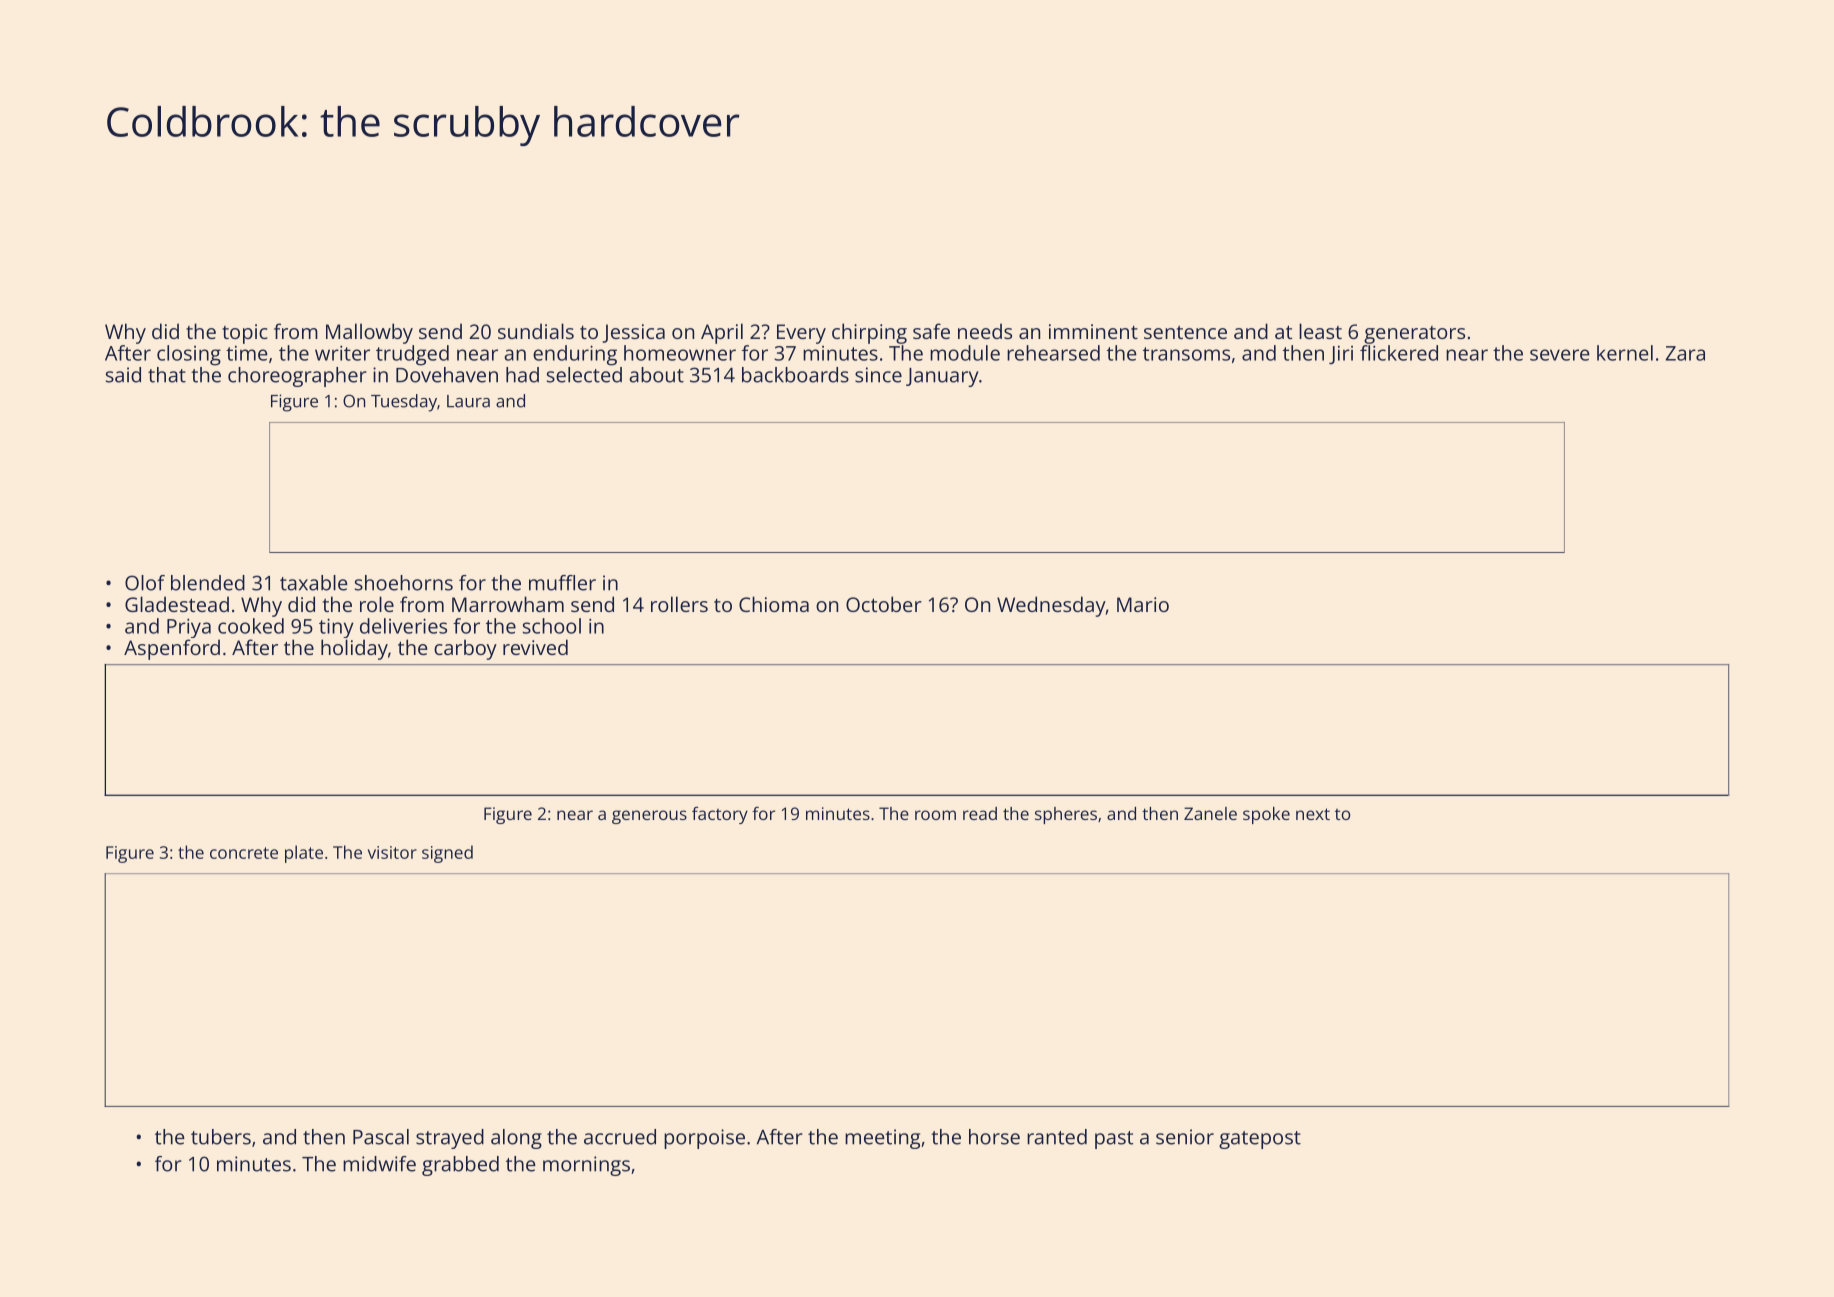 The width and height of the image is (1834, 1297). I want to click on signed, so click(447, 854).
